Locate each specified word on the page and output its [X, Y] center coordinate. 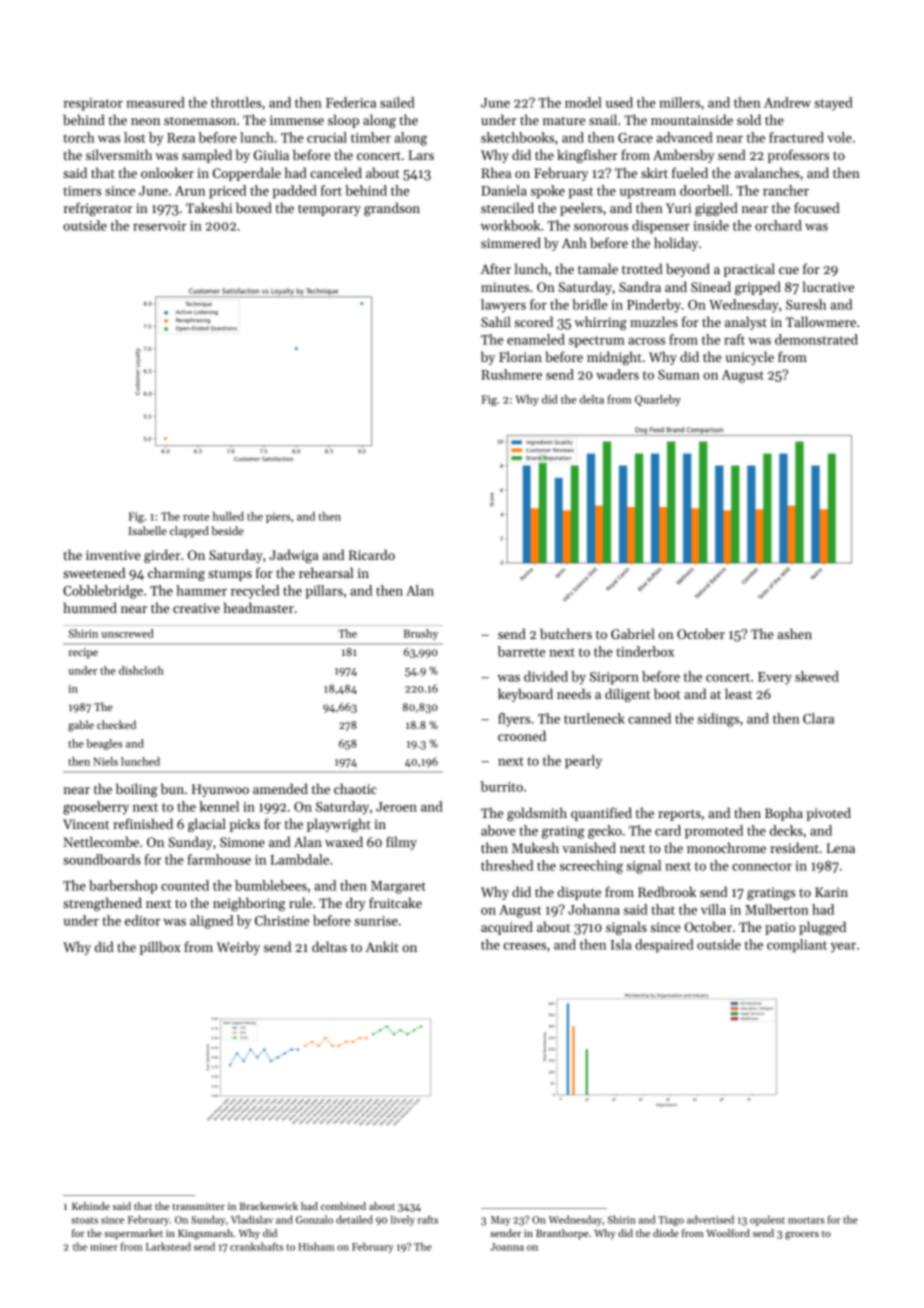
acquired [507, 928]
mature [564, 121]
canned [649, 718]
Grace [635, 138]
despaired [664, 946]
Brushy [421, 634]
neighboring [249, 904]
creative [196, 608]
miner [104, 1247]
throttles [236, 102]
